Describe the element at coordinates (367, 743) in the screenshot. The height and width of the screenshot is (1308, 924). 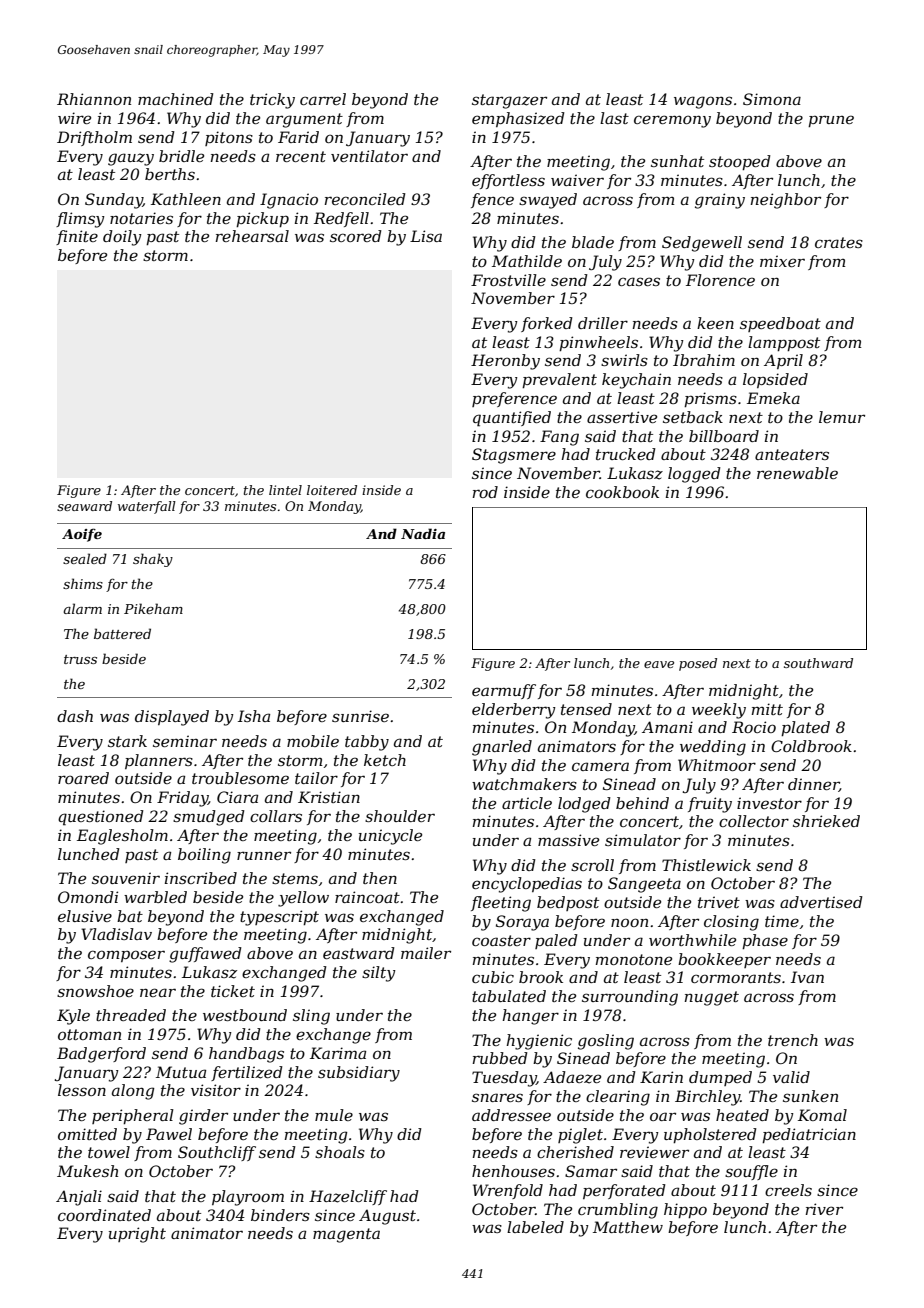
I see `tabby` at that location.
